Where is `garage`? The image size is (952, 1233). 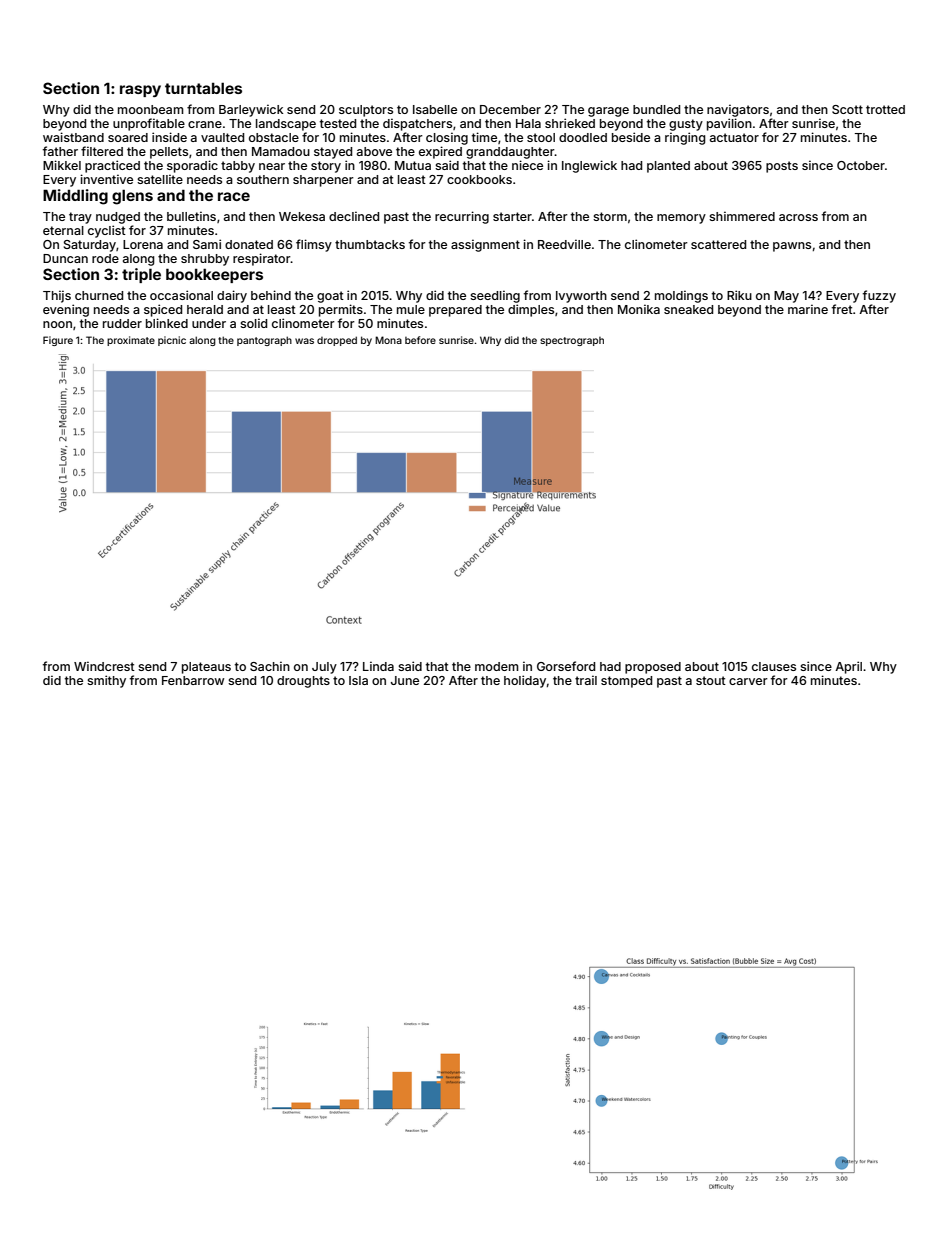 garage is located at coordinates (608, 112).
